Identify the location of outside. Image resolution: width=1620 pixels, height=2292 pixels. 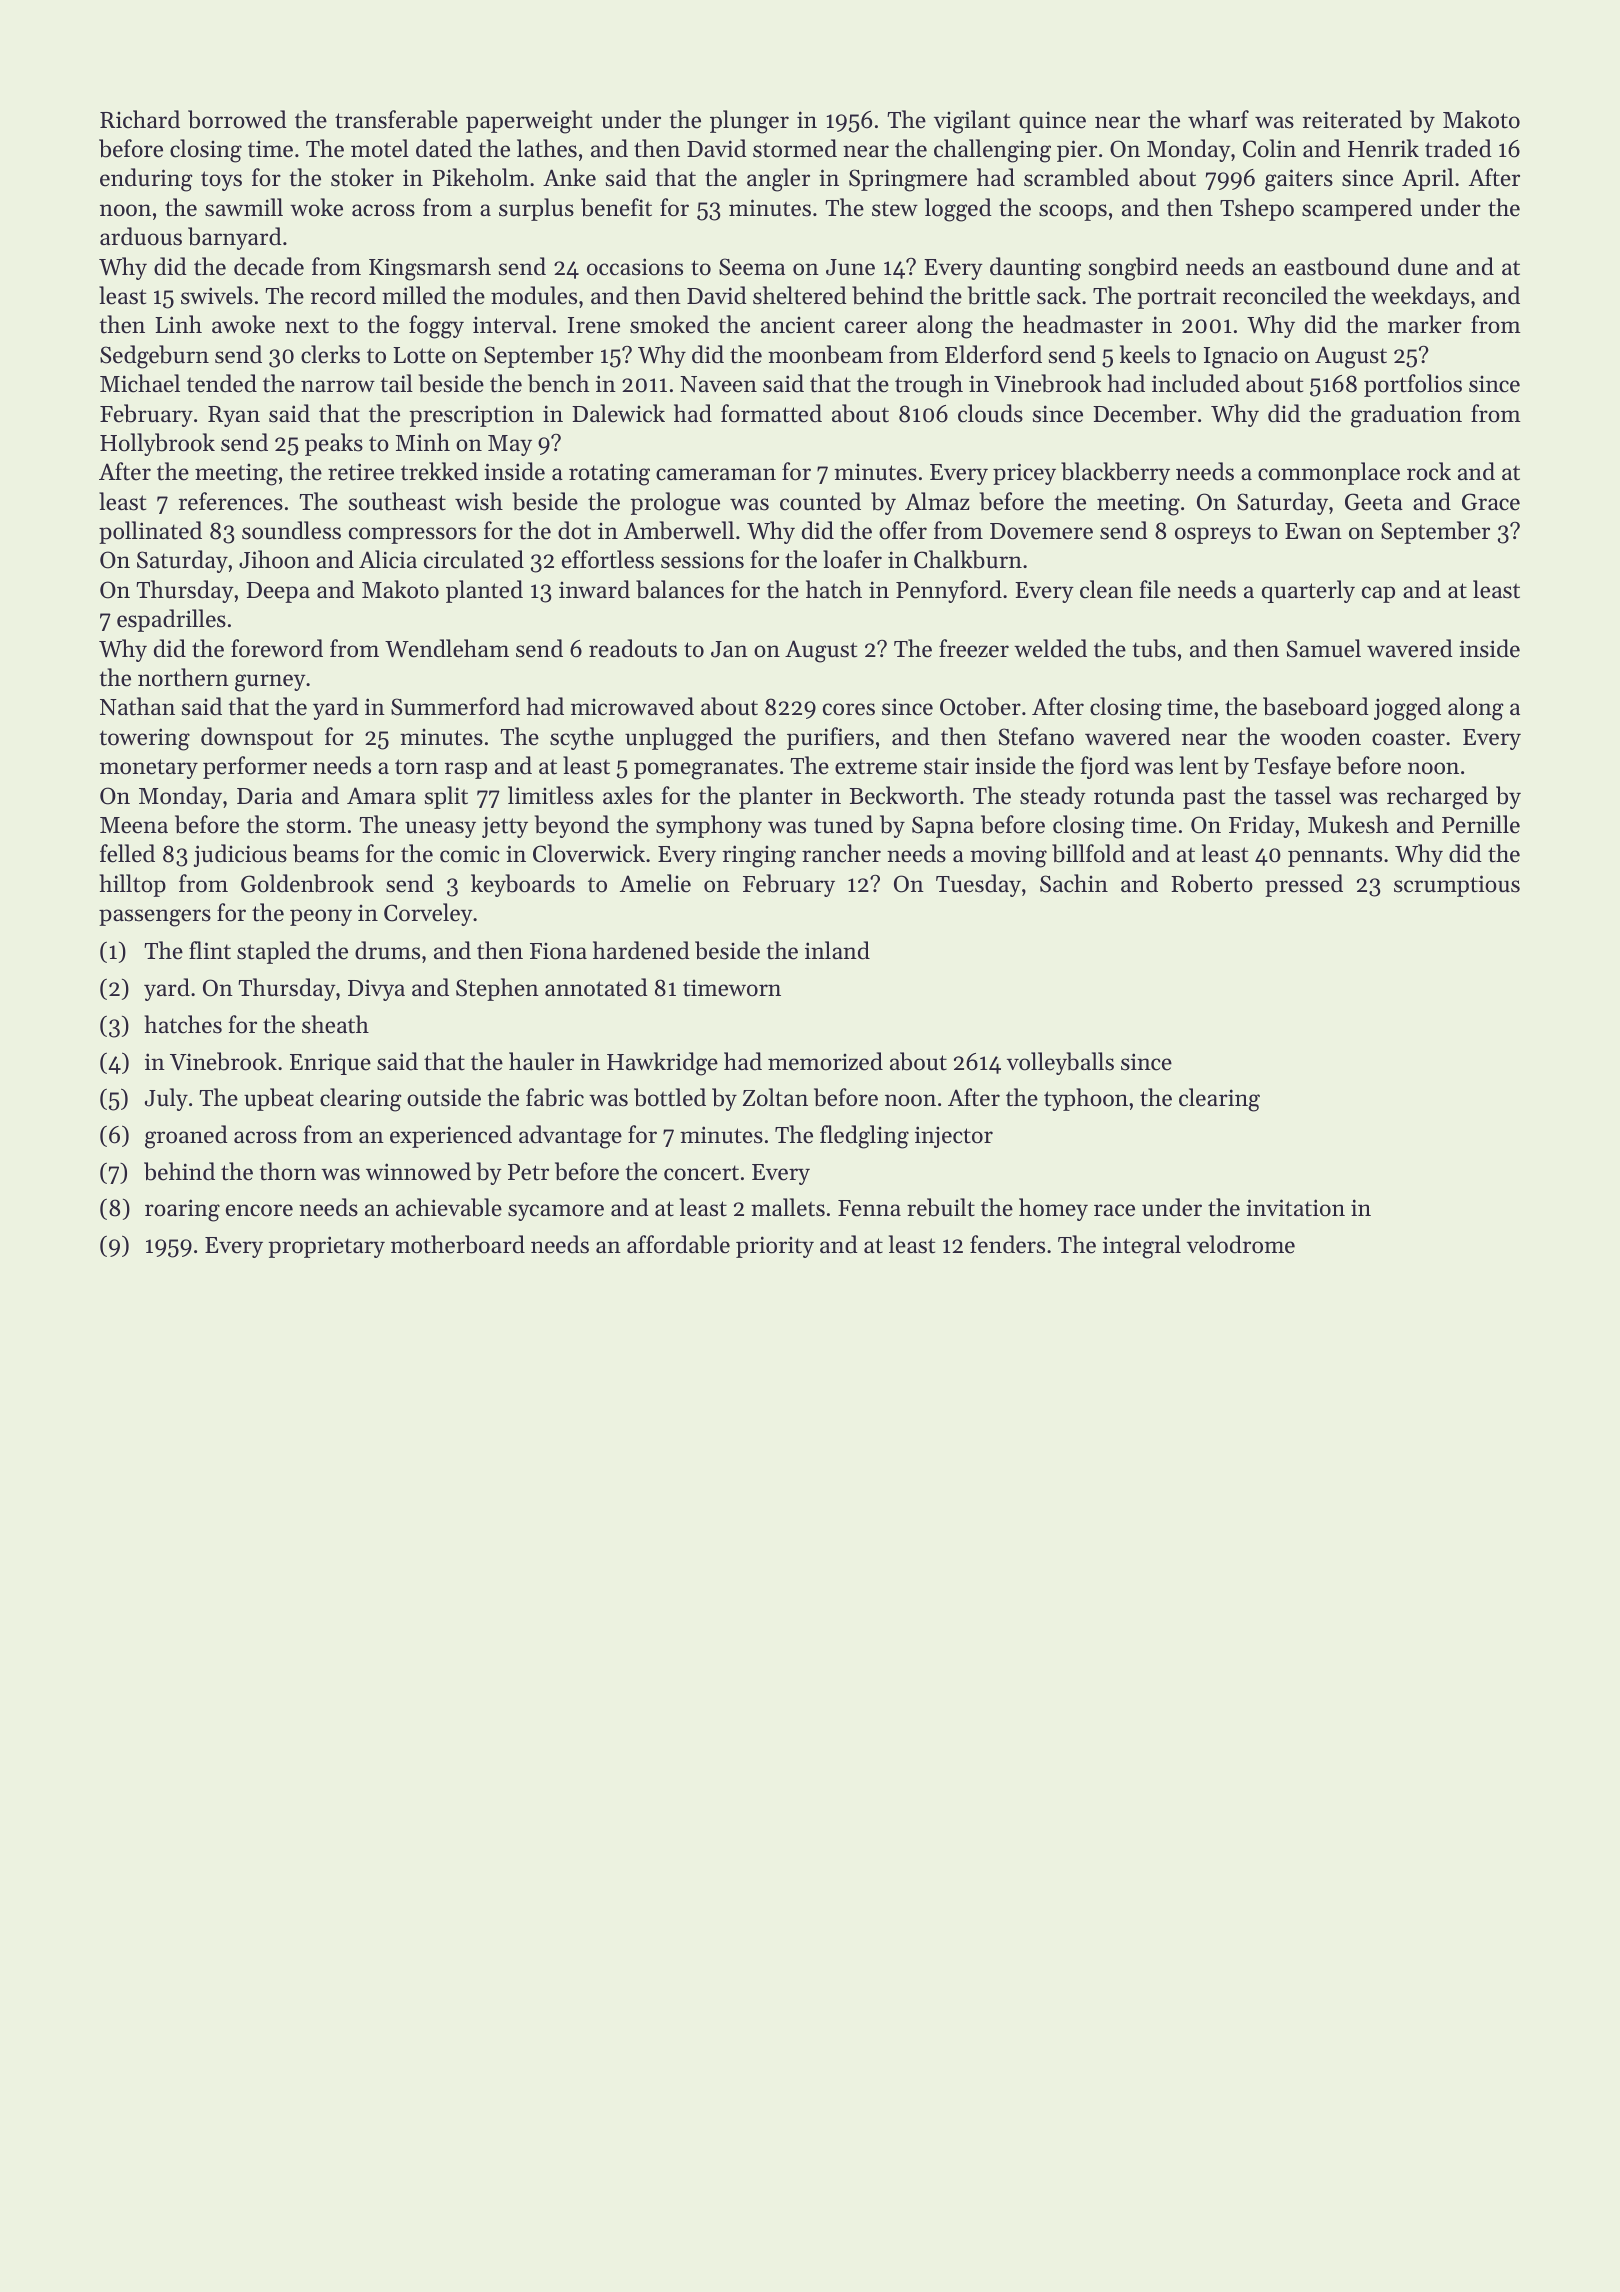
(444, 1097).
